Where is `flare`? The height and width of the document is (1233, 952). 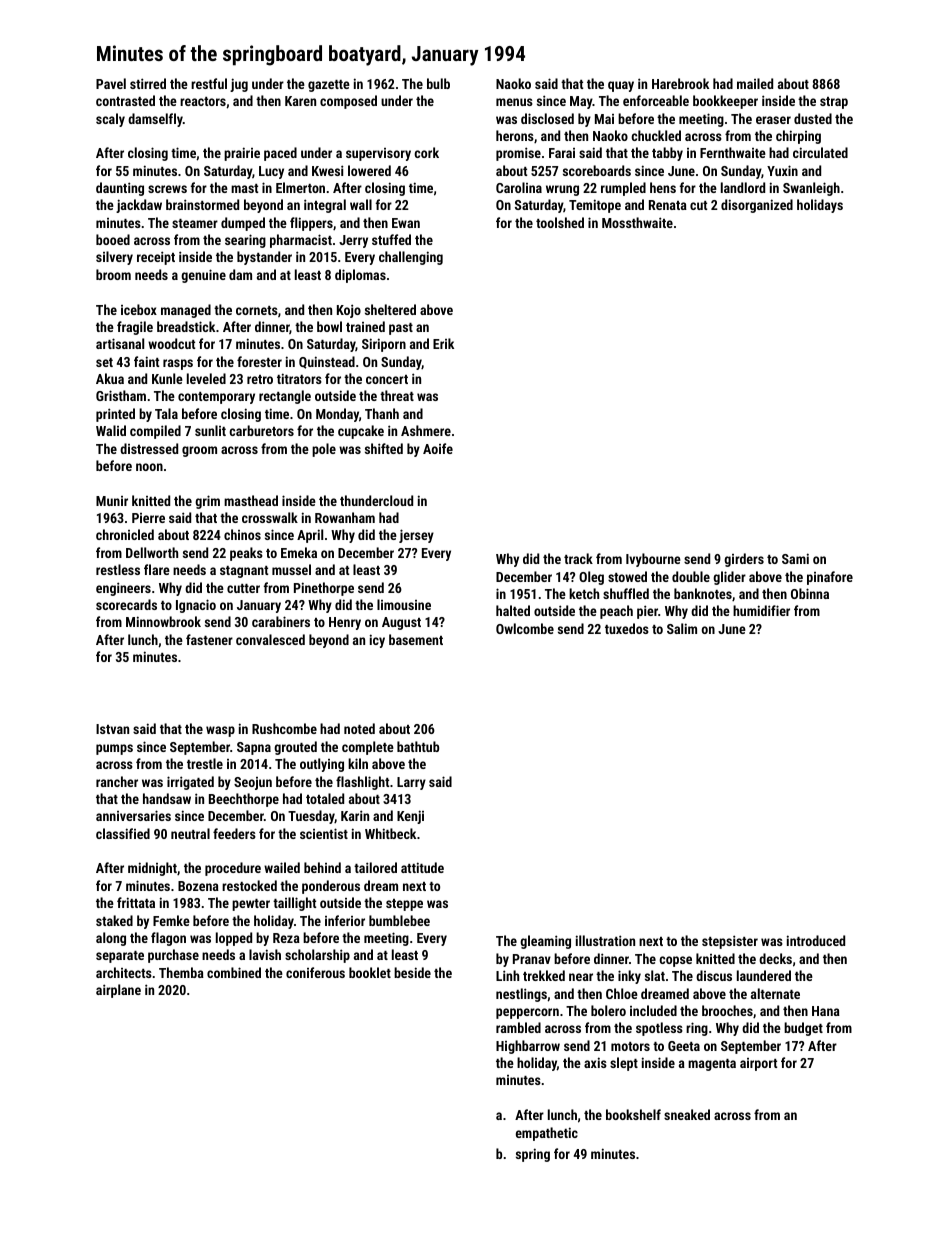 flare is located at coordinates (157, 569).
